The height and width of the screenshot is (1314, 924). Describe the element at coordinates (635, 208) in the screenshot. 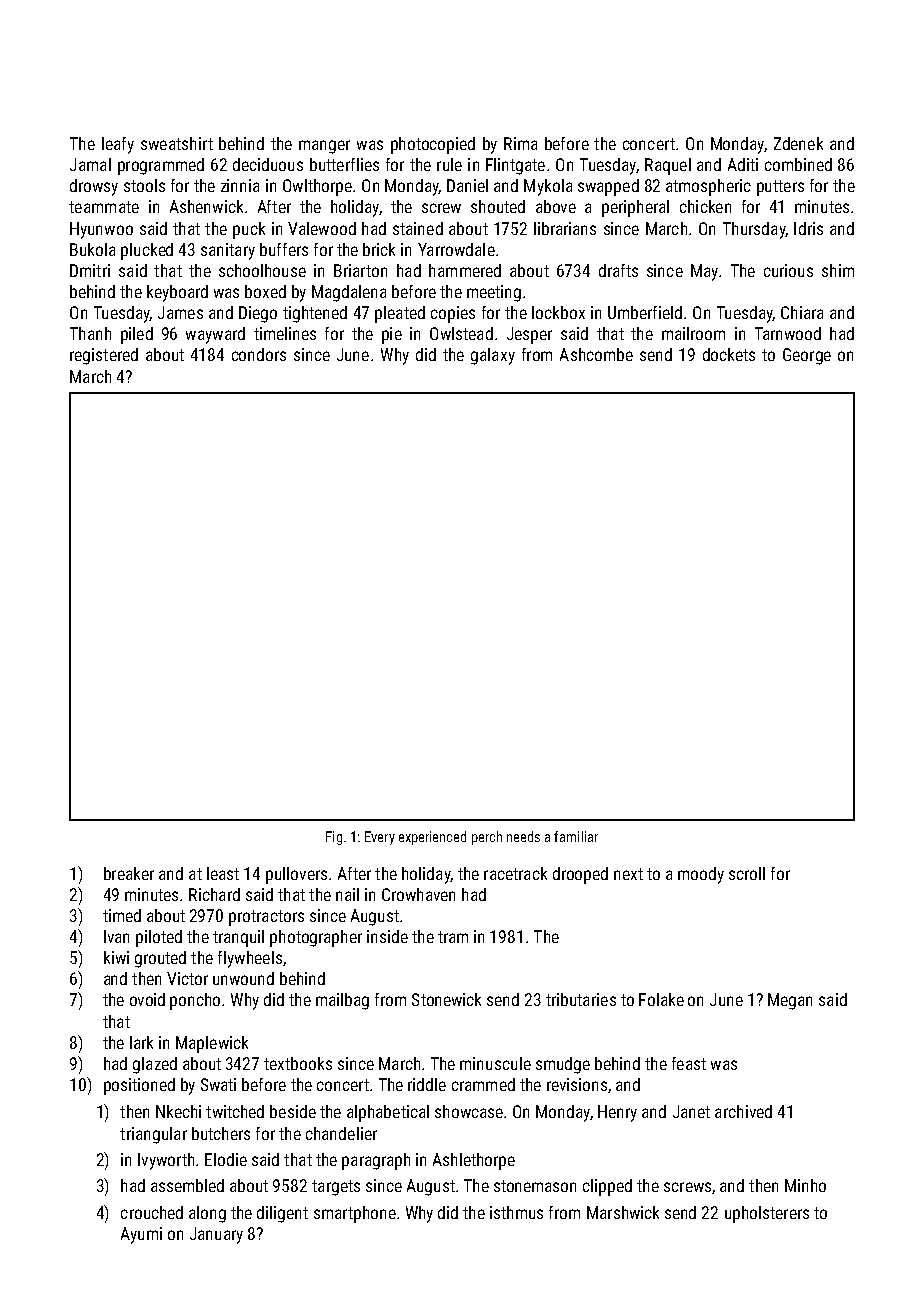

I see `peripheral` at that location.
